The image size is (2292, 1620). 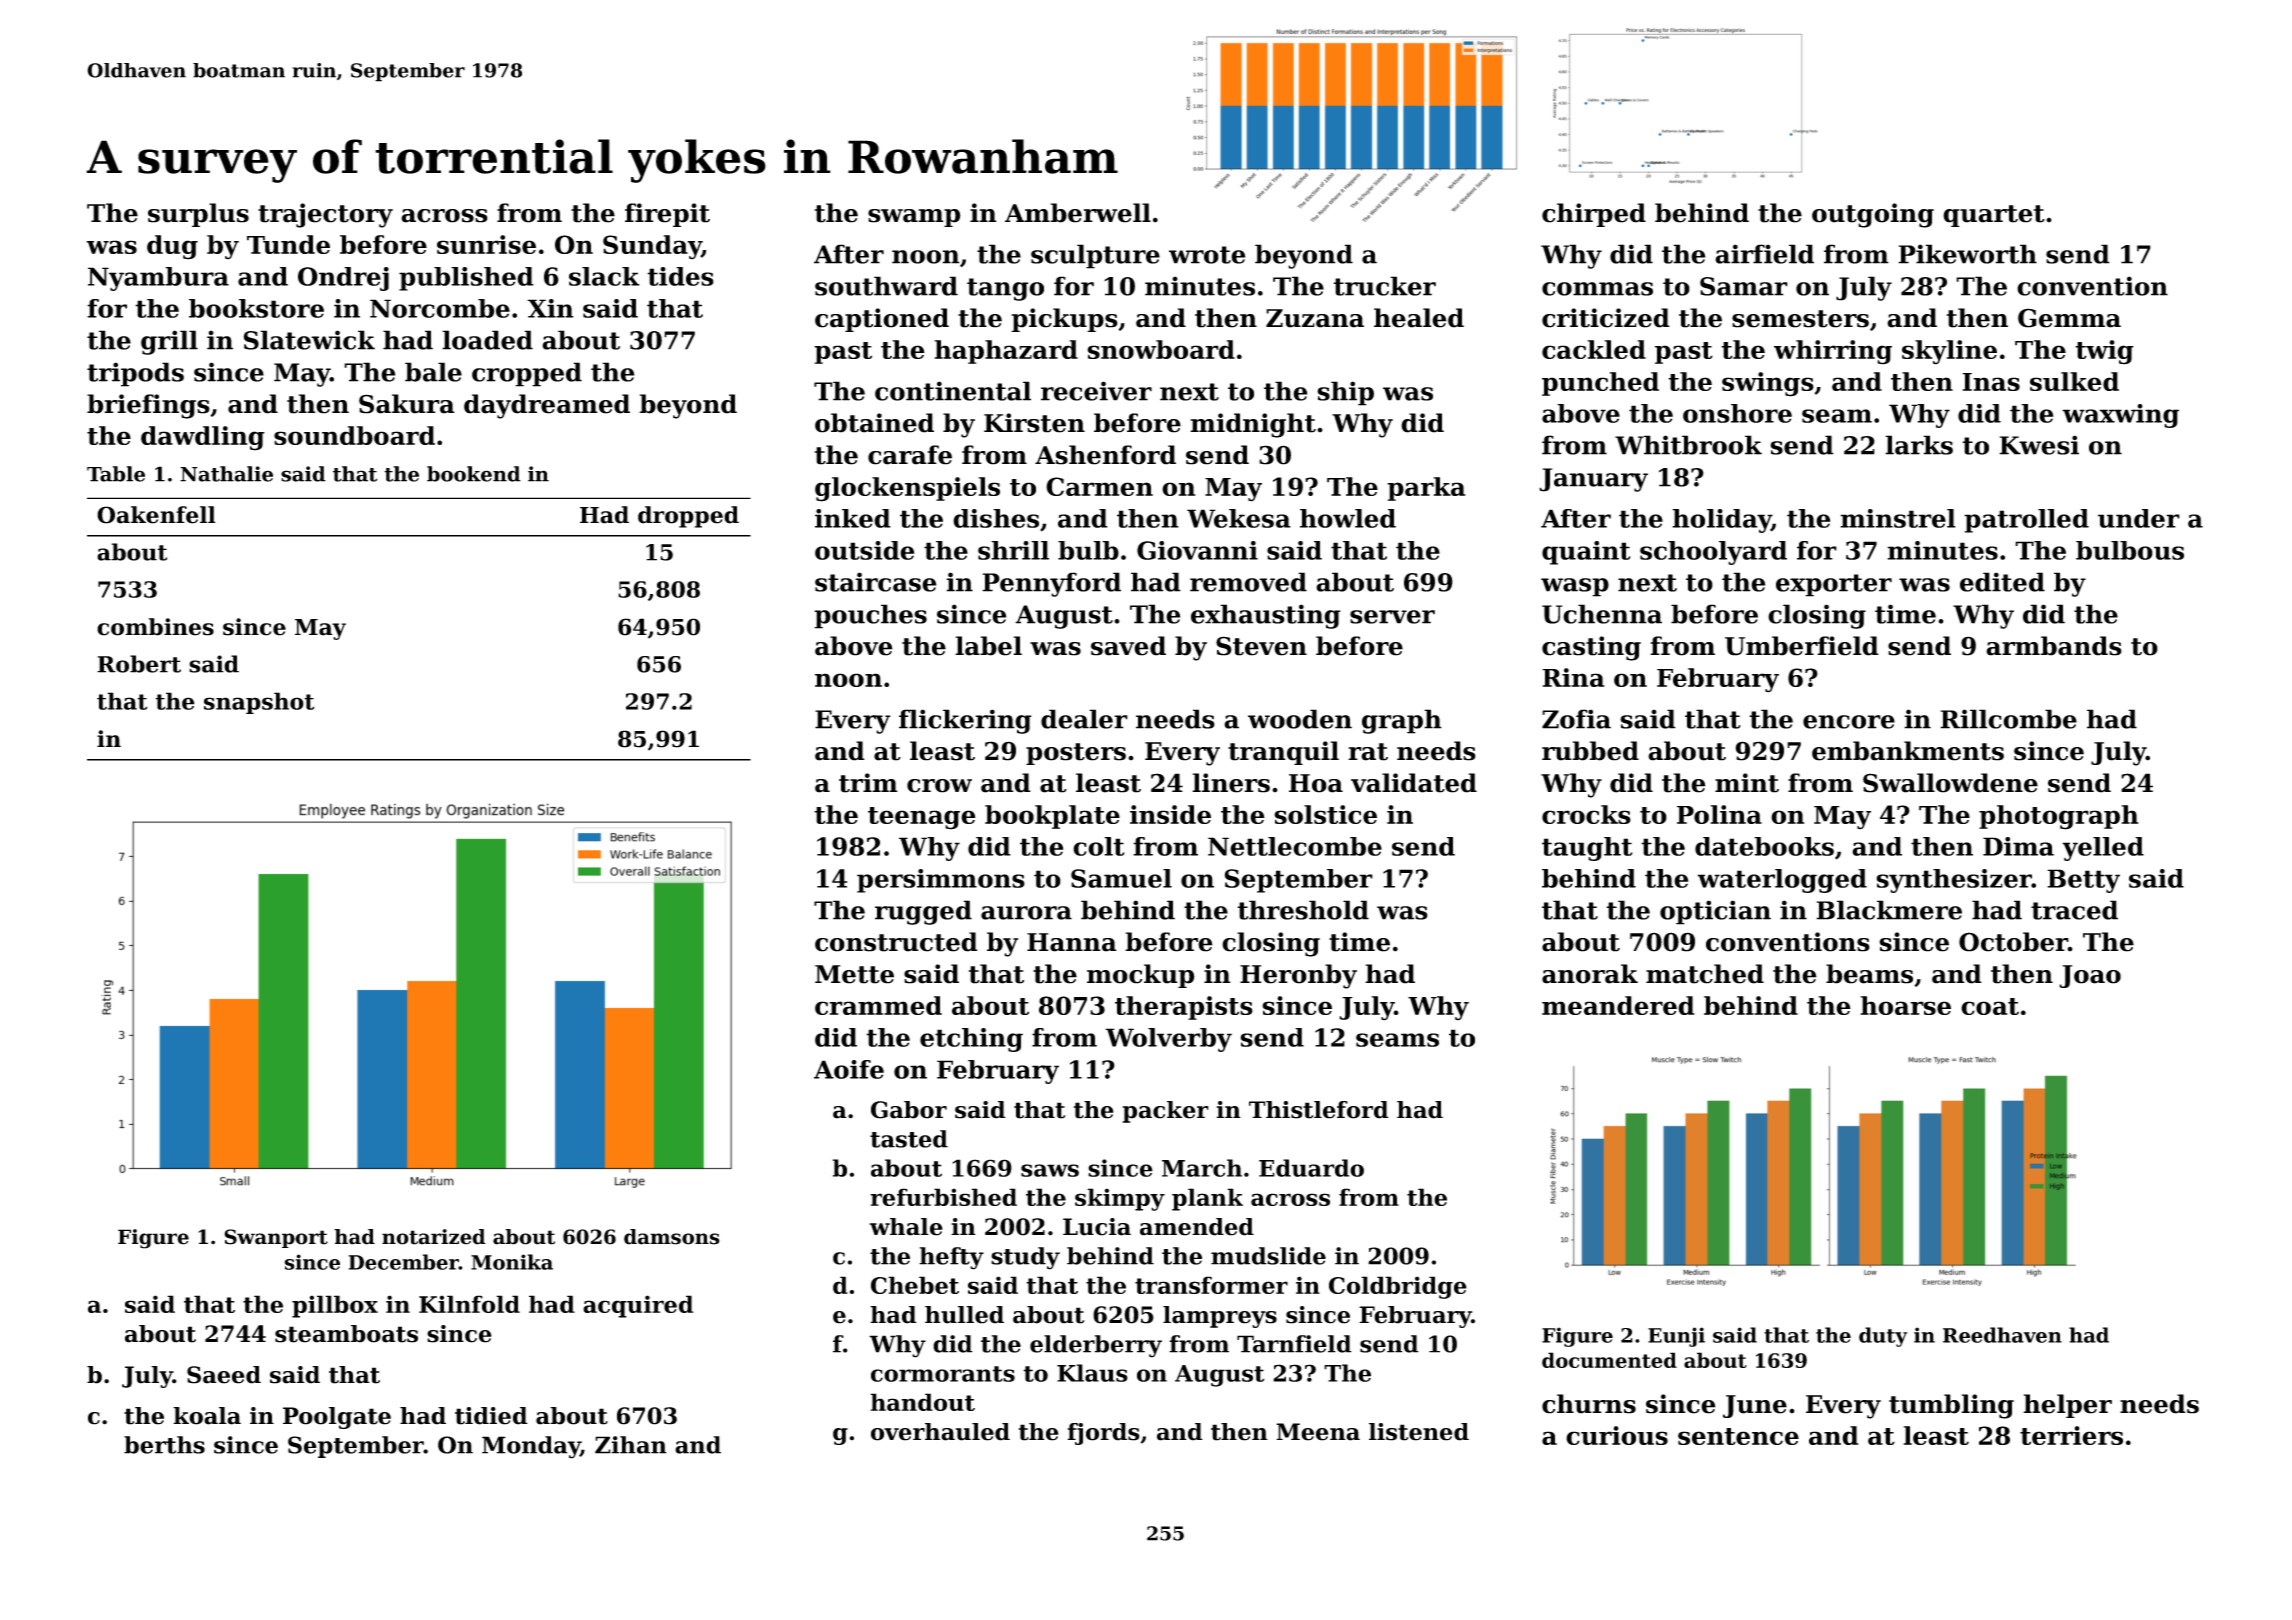 What do you see at coordinates (1744, 286) in the document?
I see `Samar` at bounding box center [1744, 286].
